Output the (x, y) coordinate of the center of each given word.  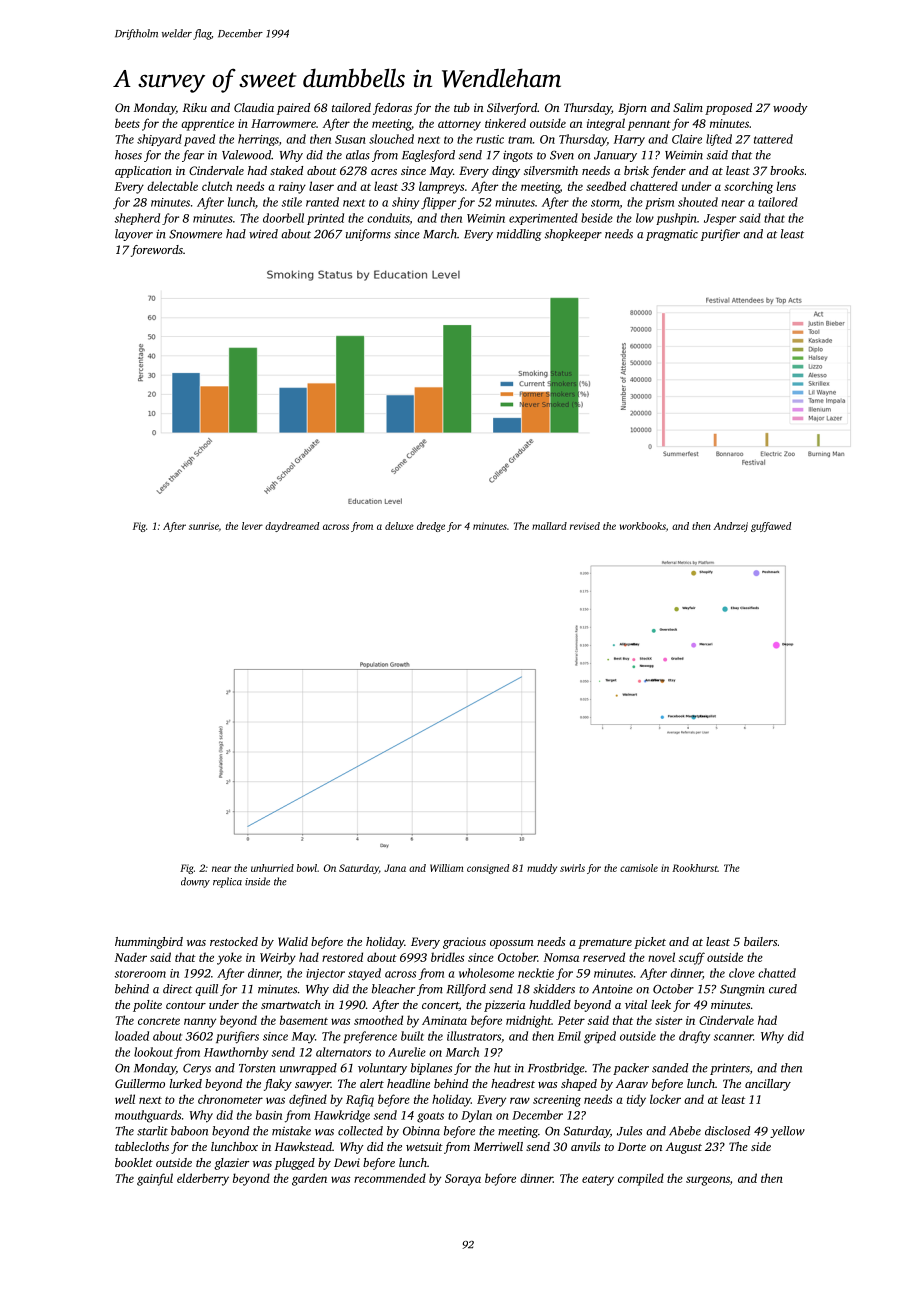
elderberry (203, 1179)
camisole (639, 868)
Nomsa (561, 957)
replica (227, 882)
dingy (506, 172)
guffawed (771, 527)
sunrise (204, 526)
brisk (636, 170)
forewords (157, 251)
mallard (549, 526)
